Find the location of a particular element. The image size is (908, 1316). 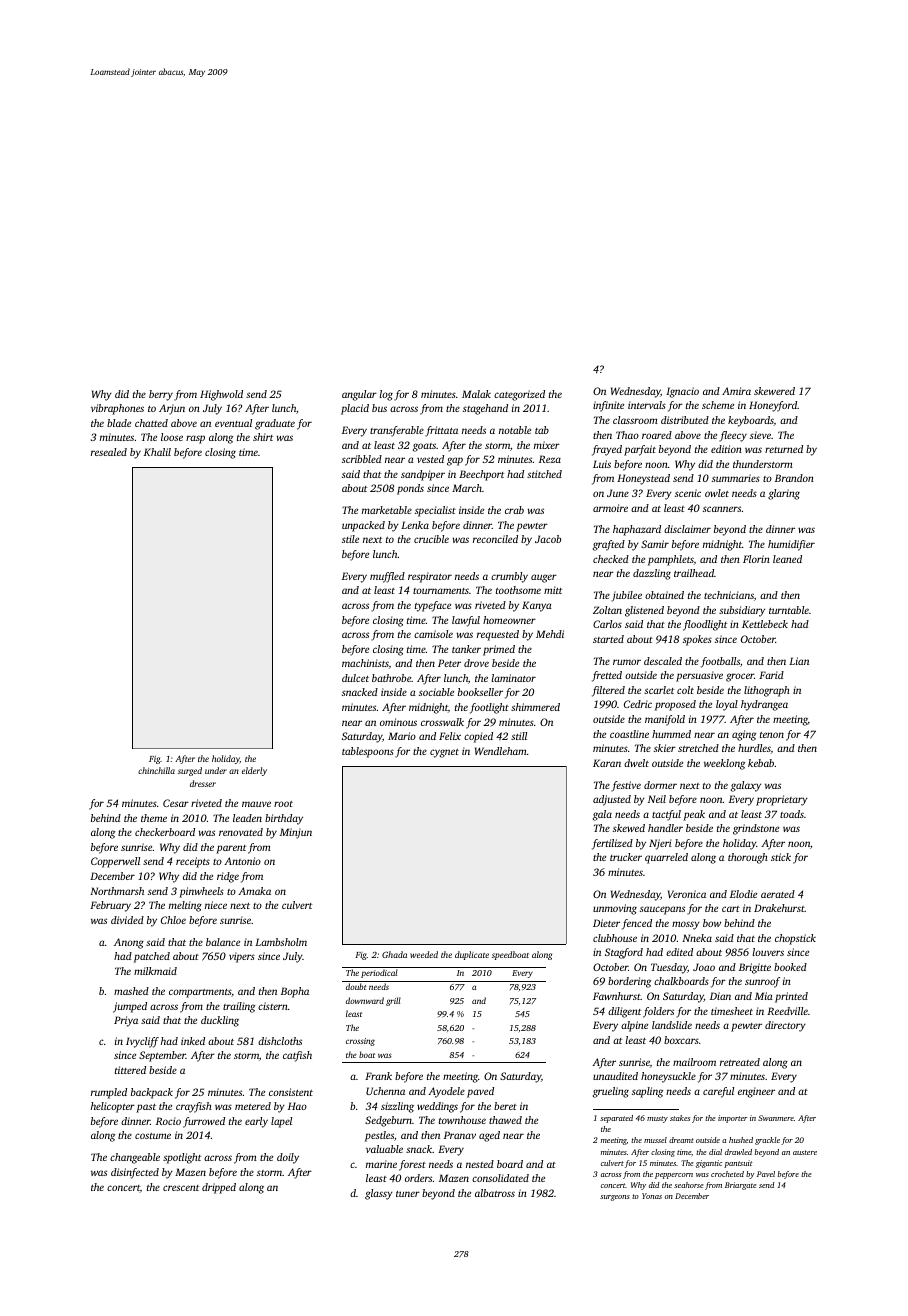

thorough is located at coordinates (748, 858).
